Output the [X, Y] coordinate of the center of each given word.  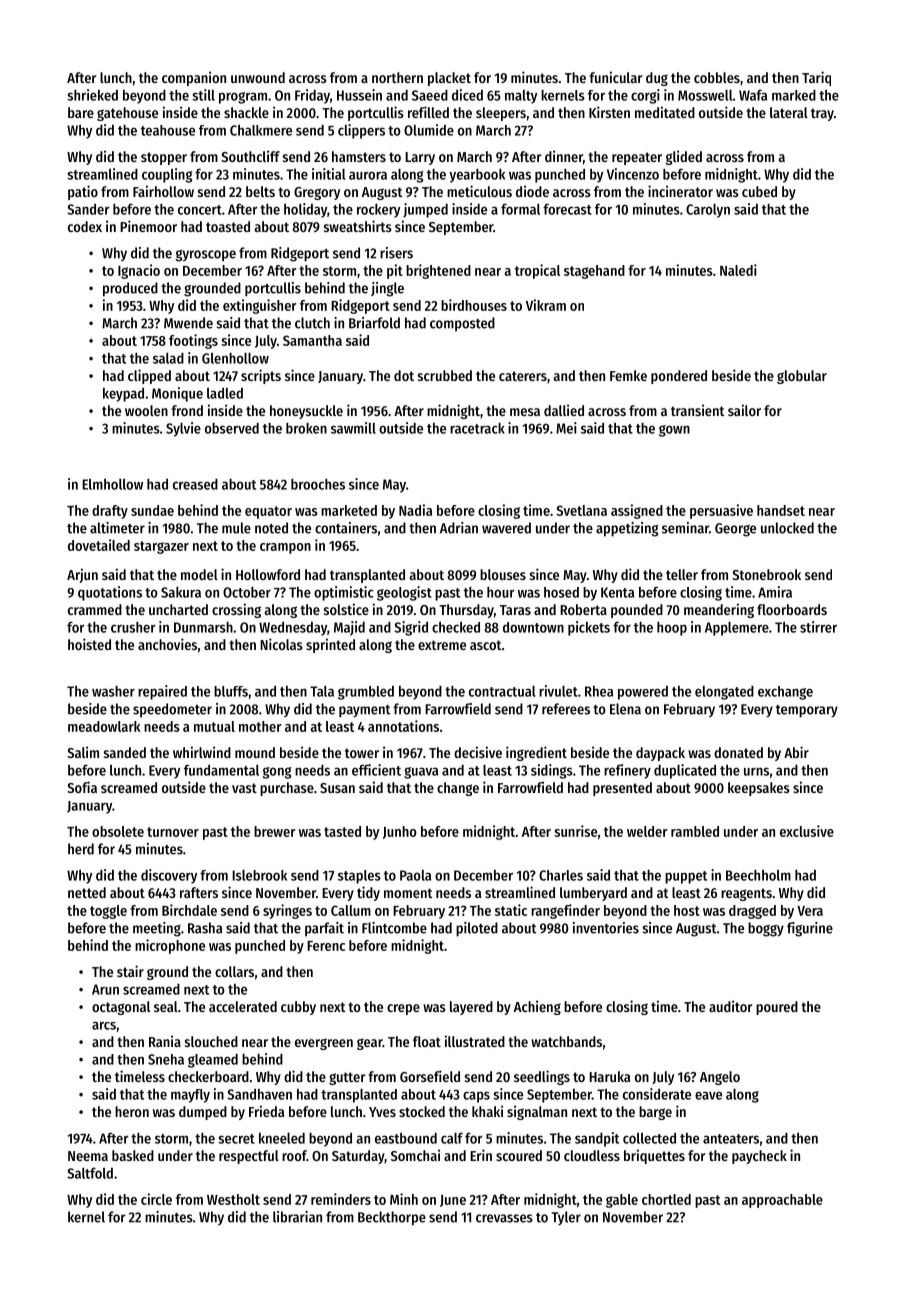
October [247, 592]
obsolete [118, 831]
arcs [104, 1025]
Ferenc [326, 946]
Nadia [415, 510]
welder [647, 831]
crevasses [504, 1218]
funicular [615, 77]
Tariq [816, 78]
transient [698, 410]
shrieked [92, 95]
